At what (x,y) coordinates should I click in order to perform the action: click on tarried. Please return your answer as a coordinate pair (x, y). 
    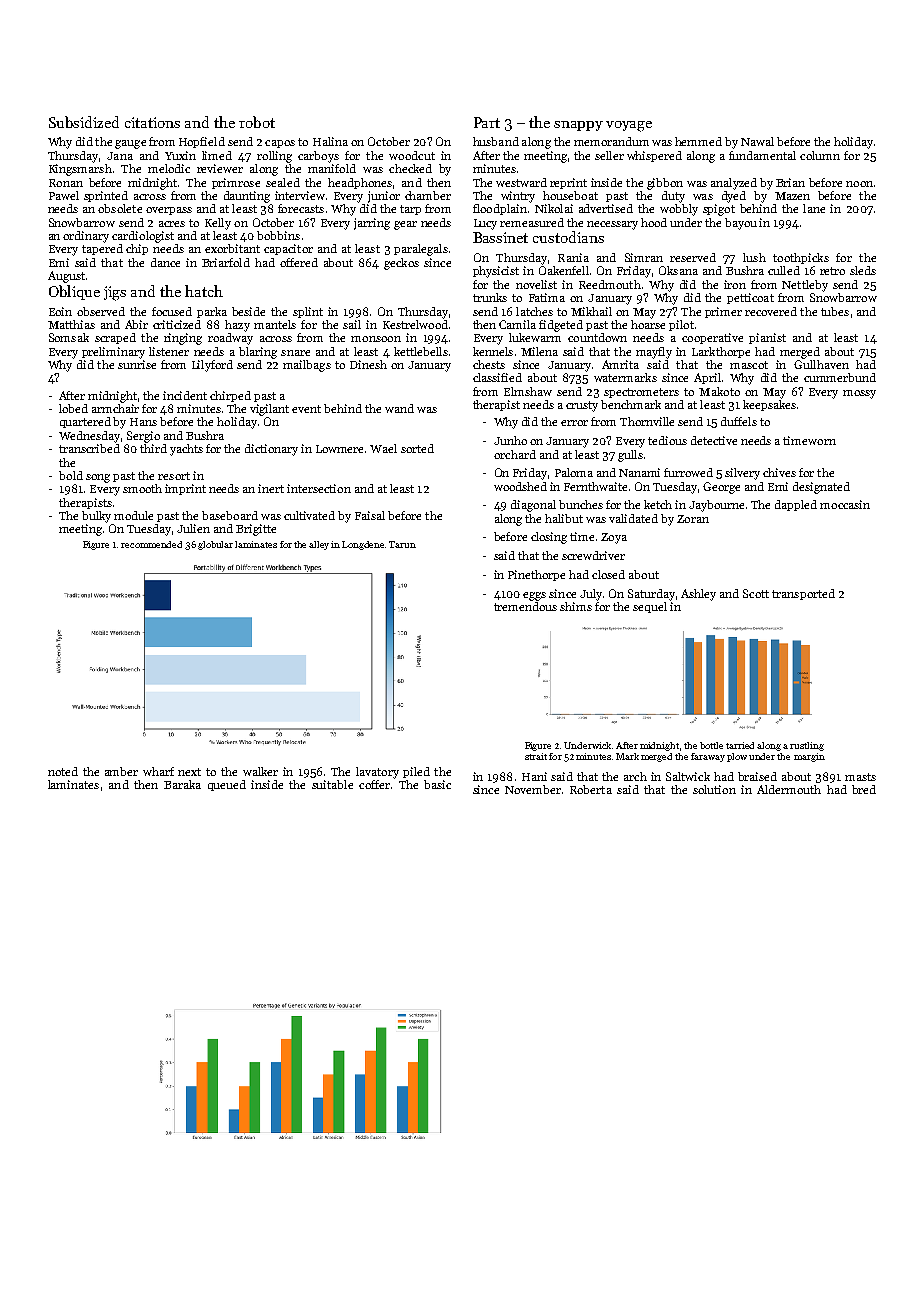
    Looking at the image, I should click on (740, 745).
